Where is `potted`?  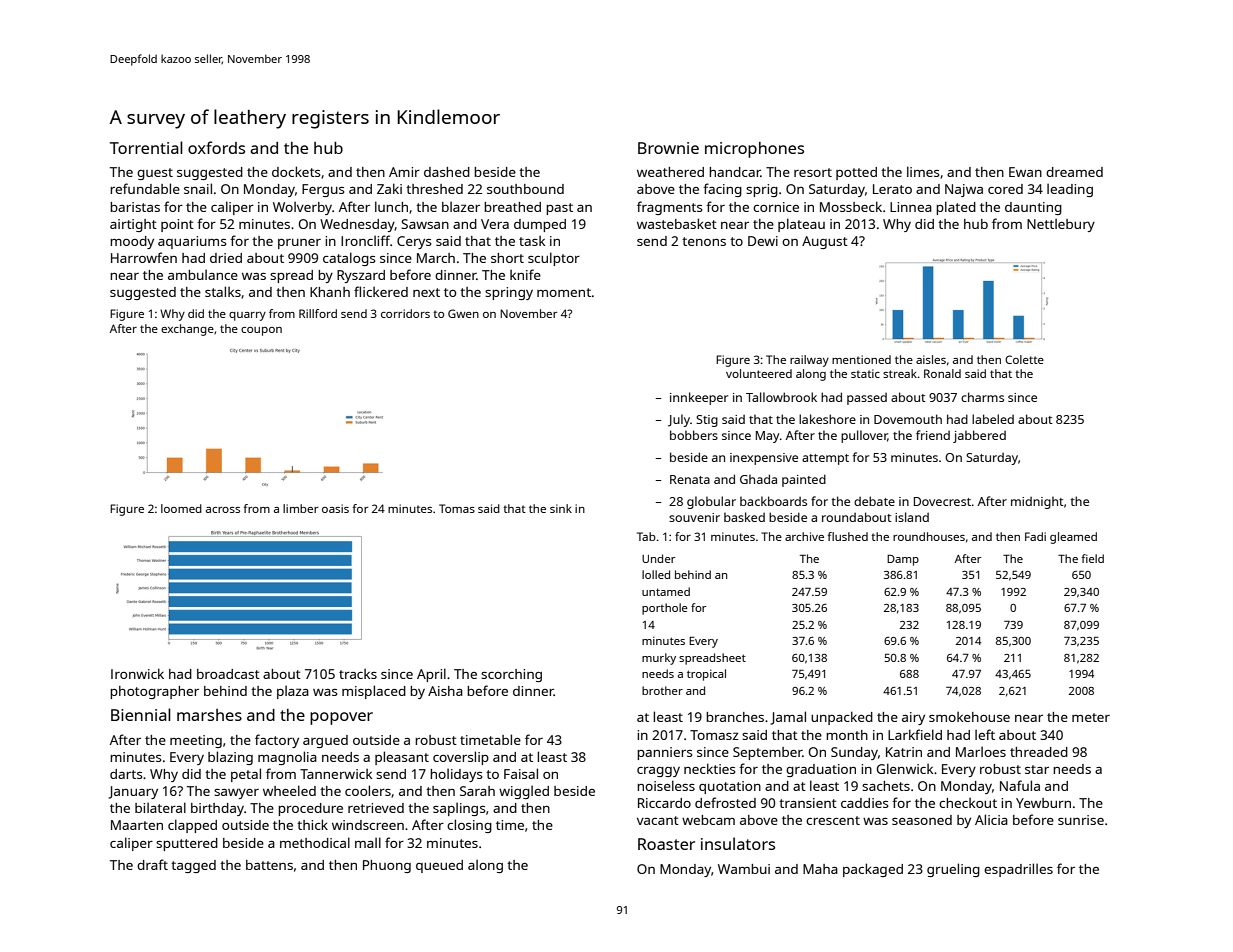 potted is located at coordinates (856, 173).
